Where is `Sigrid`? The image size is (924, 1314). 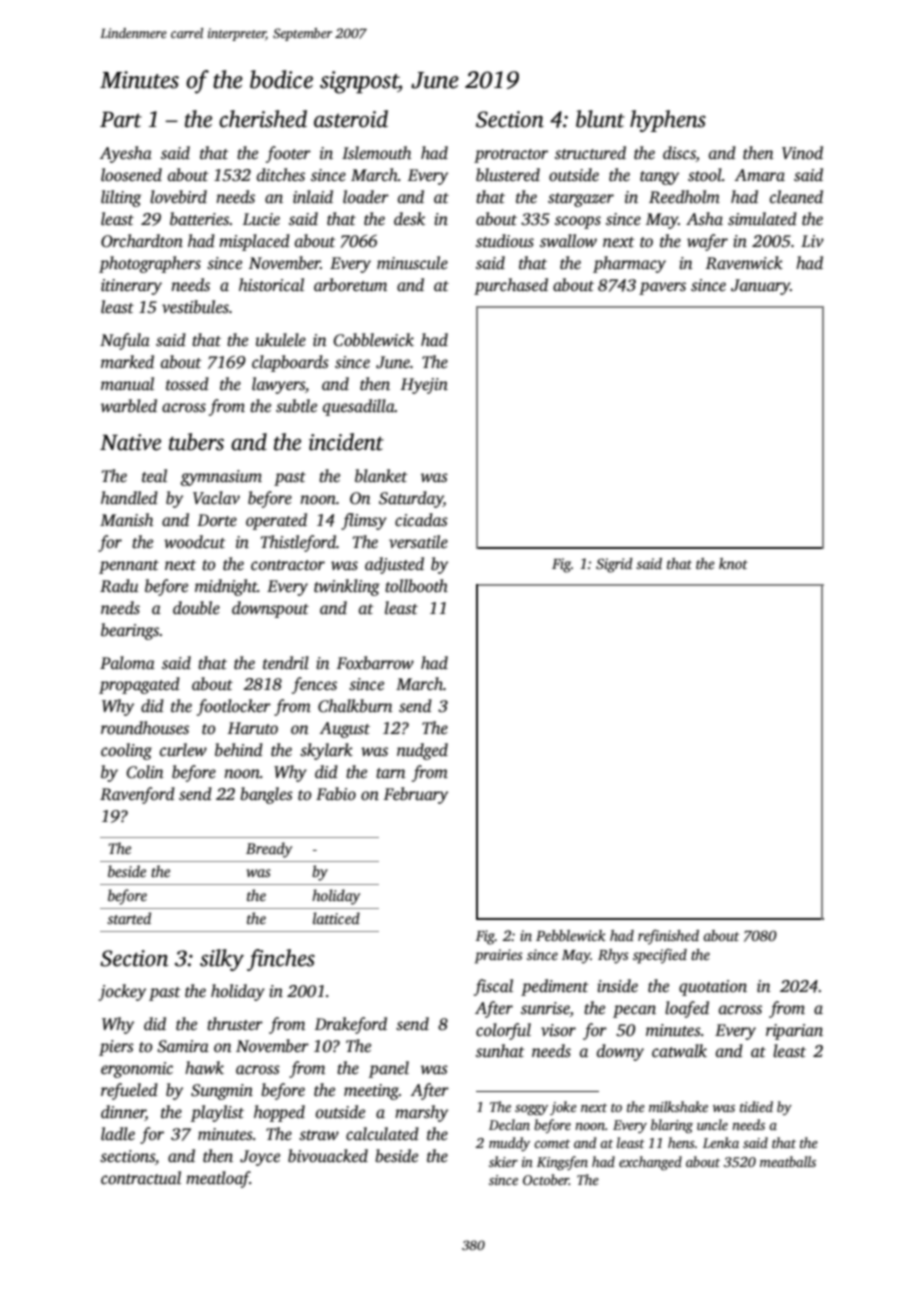 Sigrid is located at coordinates (614, 565).
